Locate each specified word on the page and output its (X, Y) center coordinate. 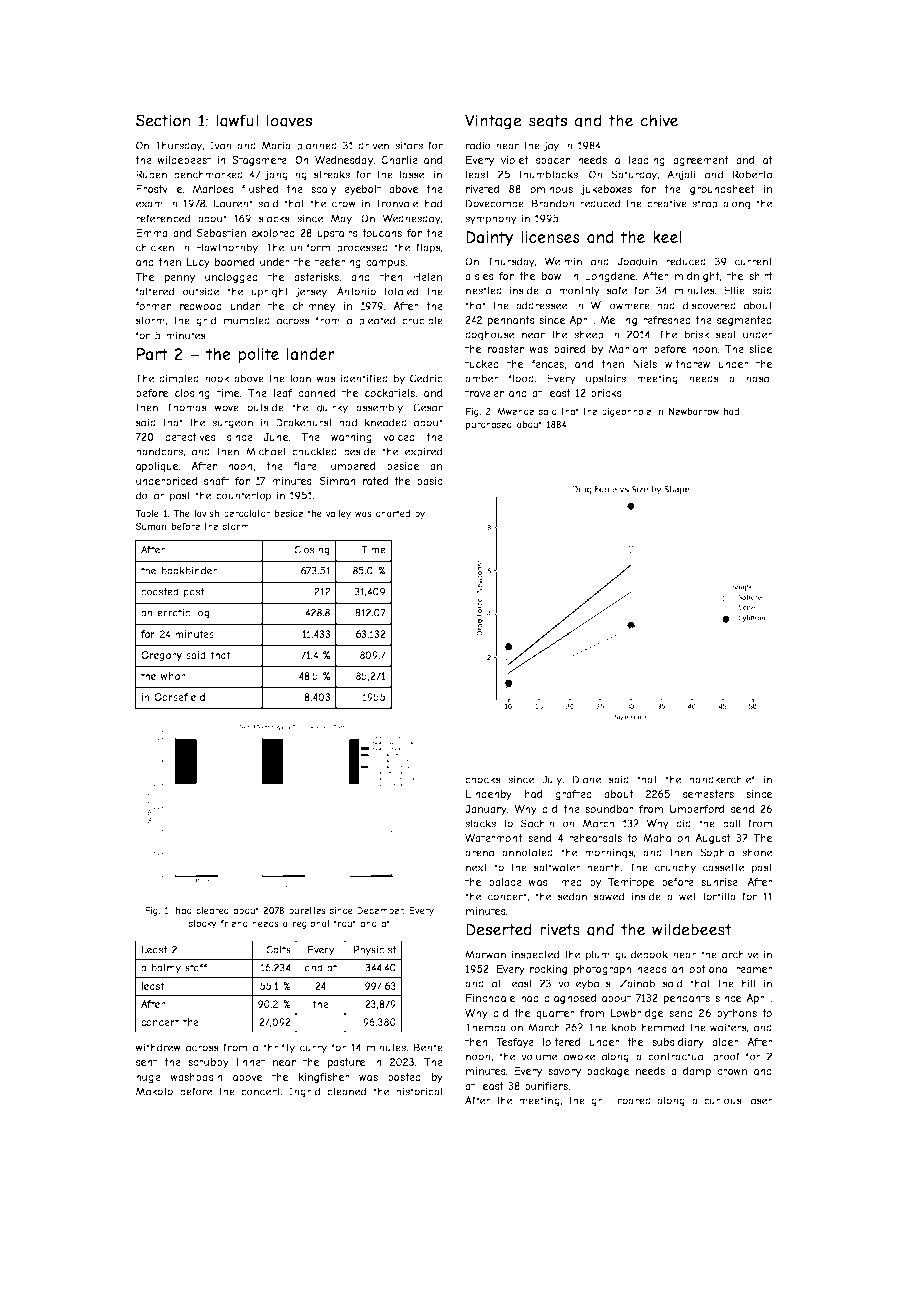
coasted (160, 591)
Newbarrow (694, 411)
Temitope (631, 883)
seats (548, 121)
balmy (166, 968)
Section (163, 120)
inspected (535, 955)
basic (430, 481)
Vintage (493, 122)
